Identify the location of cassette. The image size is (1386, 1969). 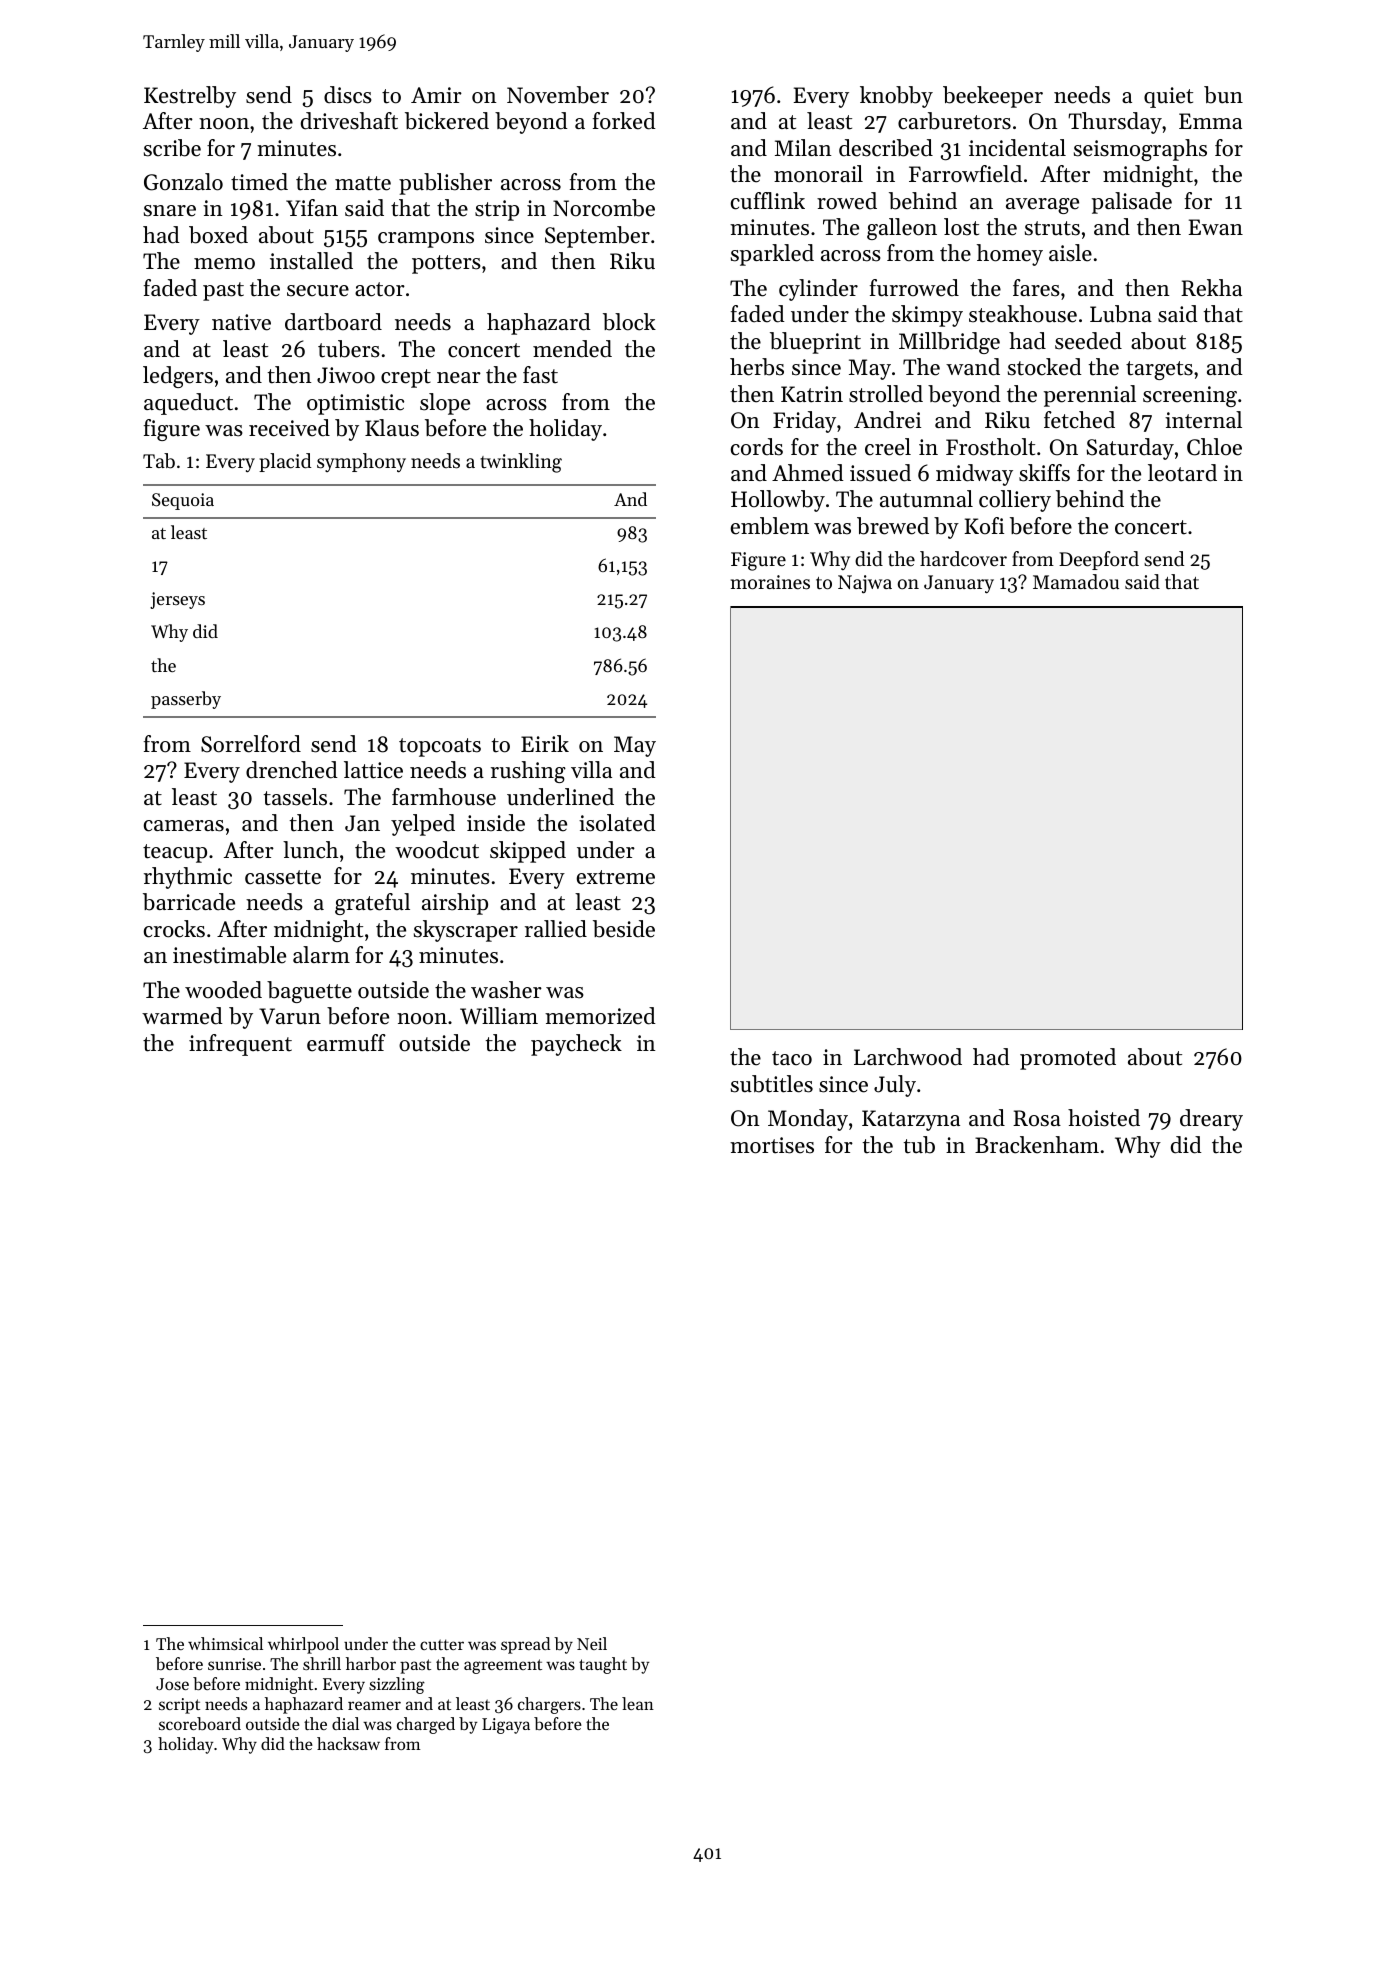
(283, 877).
